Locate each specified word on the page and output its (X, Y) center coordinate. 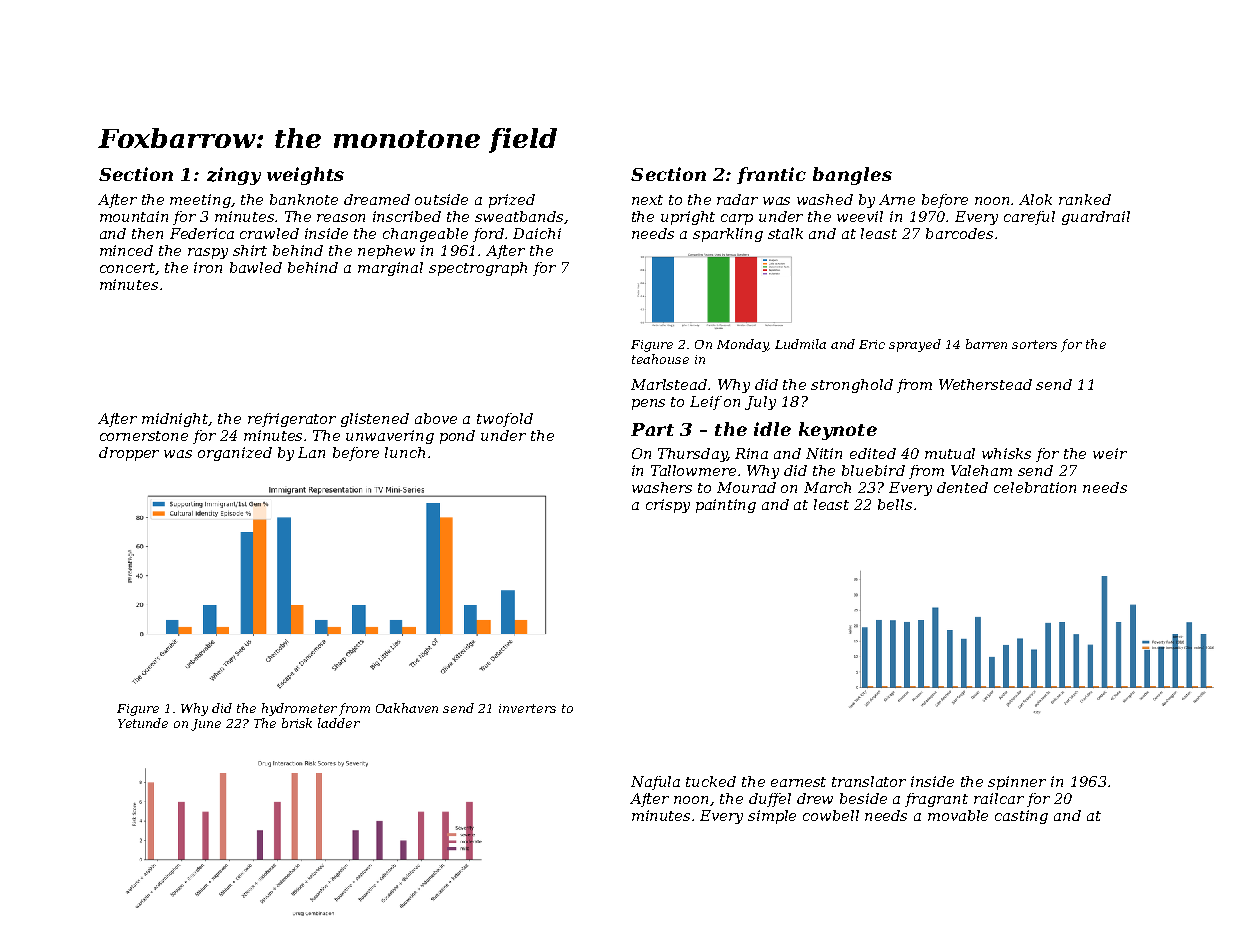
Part (652, 429)
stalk (785, 233)
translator (869, 781)
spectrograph (478, 269)
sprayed (915, 345)
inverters (527, 708)
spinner (1017, 783)
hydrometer (299, 709)
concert (128, 269)
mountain (134, 216)
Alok (1035, 199)
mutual (950, 453)
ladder (339, 723)
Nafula (655, 783)
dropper (129, 454)
